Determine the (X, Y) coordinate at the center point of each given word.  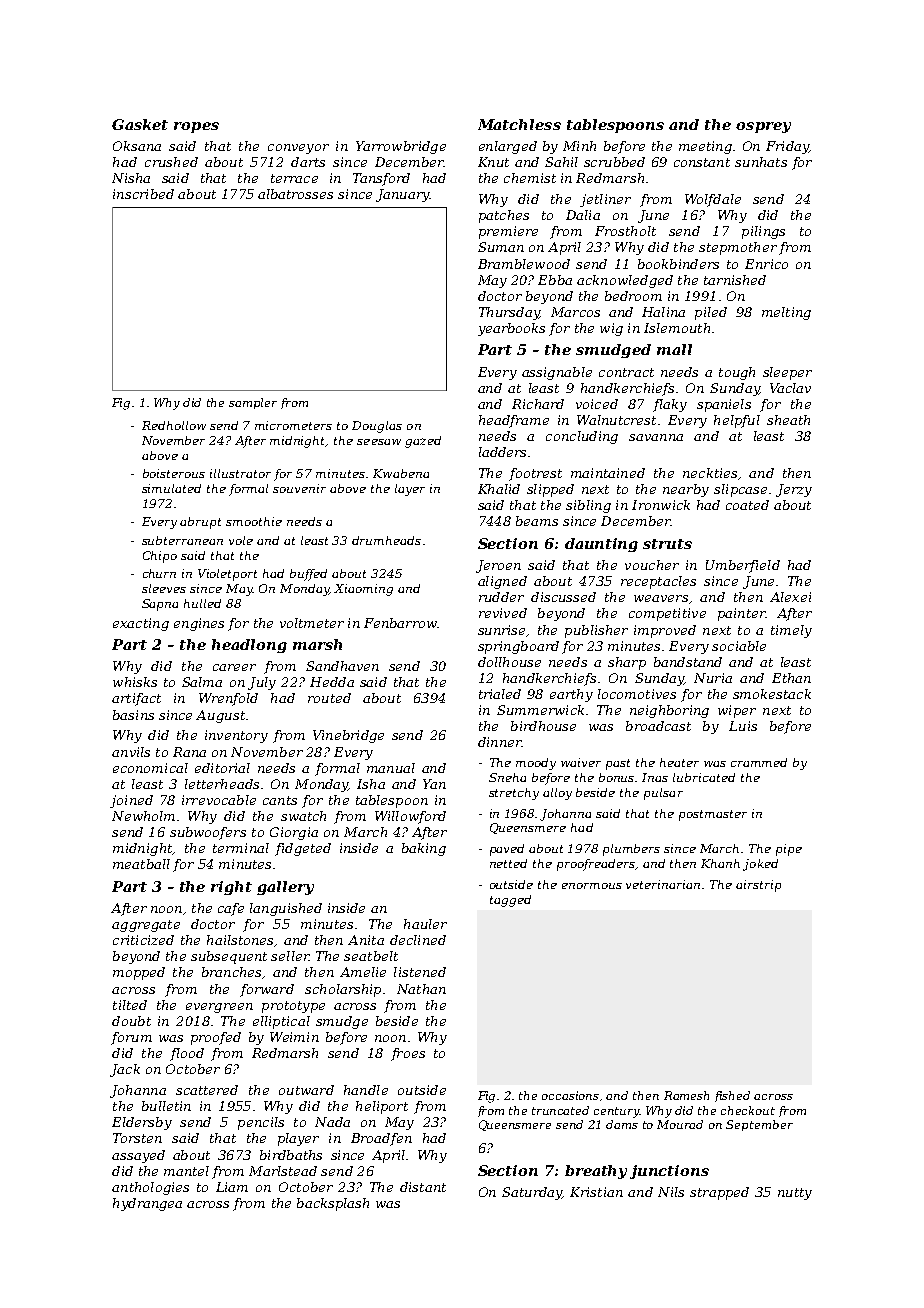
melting (786, 313)
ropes (196, 127)
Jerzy (794, 490)
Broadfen (381, 1139)
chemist (530, 178)
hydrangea (147, 1204)
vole (241, 540)
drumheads (386, 540)
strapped (719, 1193)
